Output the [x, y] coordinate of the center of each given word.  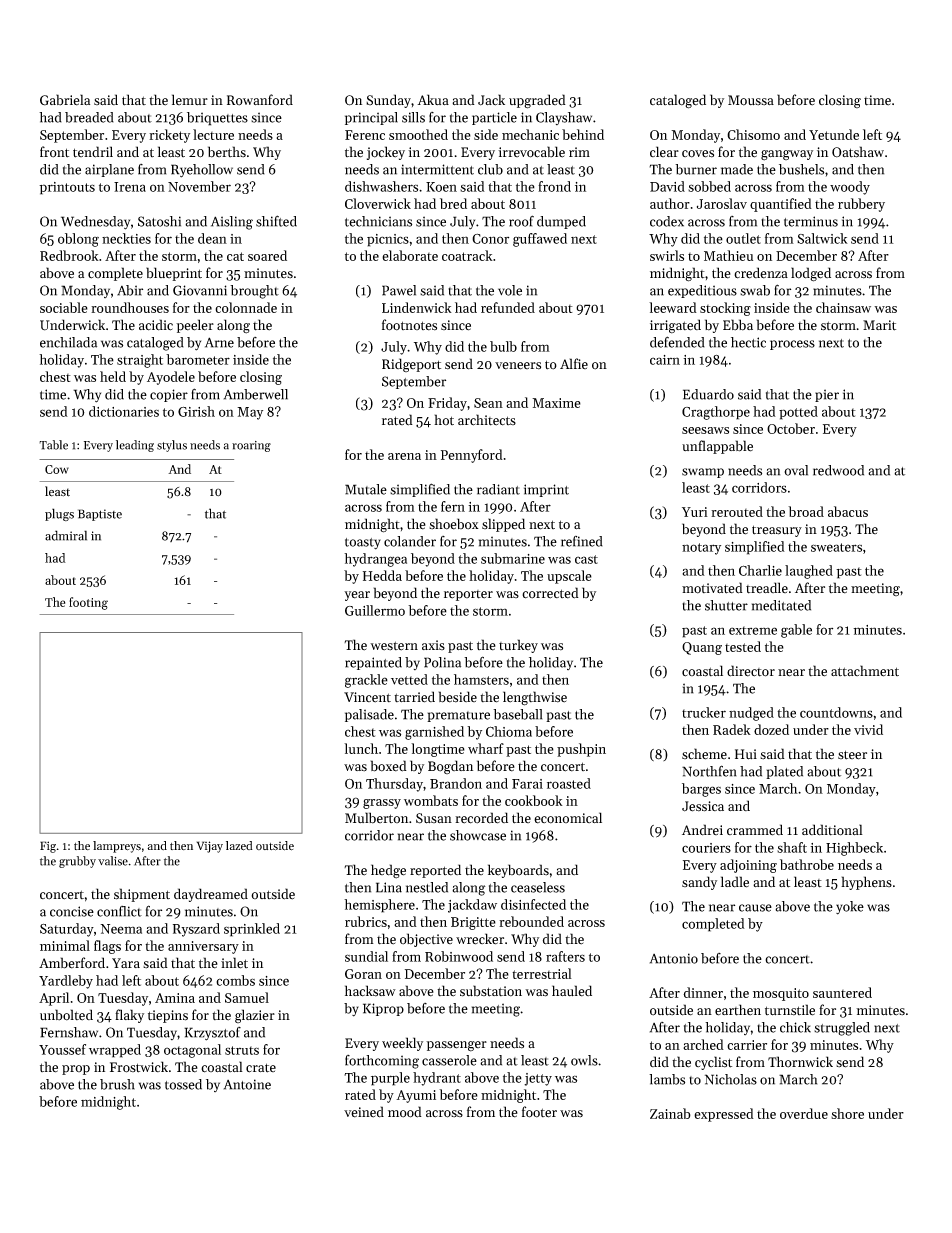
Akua [433, 99]
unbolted [66, 1015]
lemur [190, 99]
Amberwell [256, 394]
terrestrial [542, 973]
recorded [481, 818]
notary [701, 549]
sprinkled [252, 930]
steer [852, 755]
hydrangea [375, 560]
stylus [172, 446]
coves [698, 154]
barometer [198, 359]
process [792, 345]
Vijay [210, 847]
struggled [842, 1029]
